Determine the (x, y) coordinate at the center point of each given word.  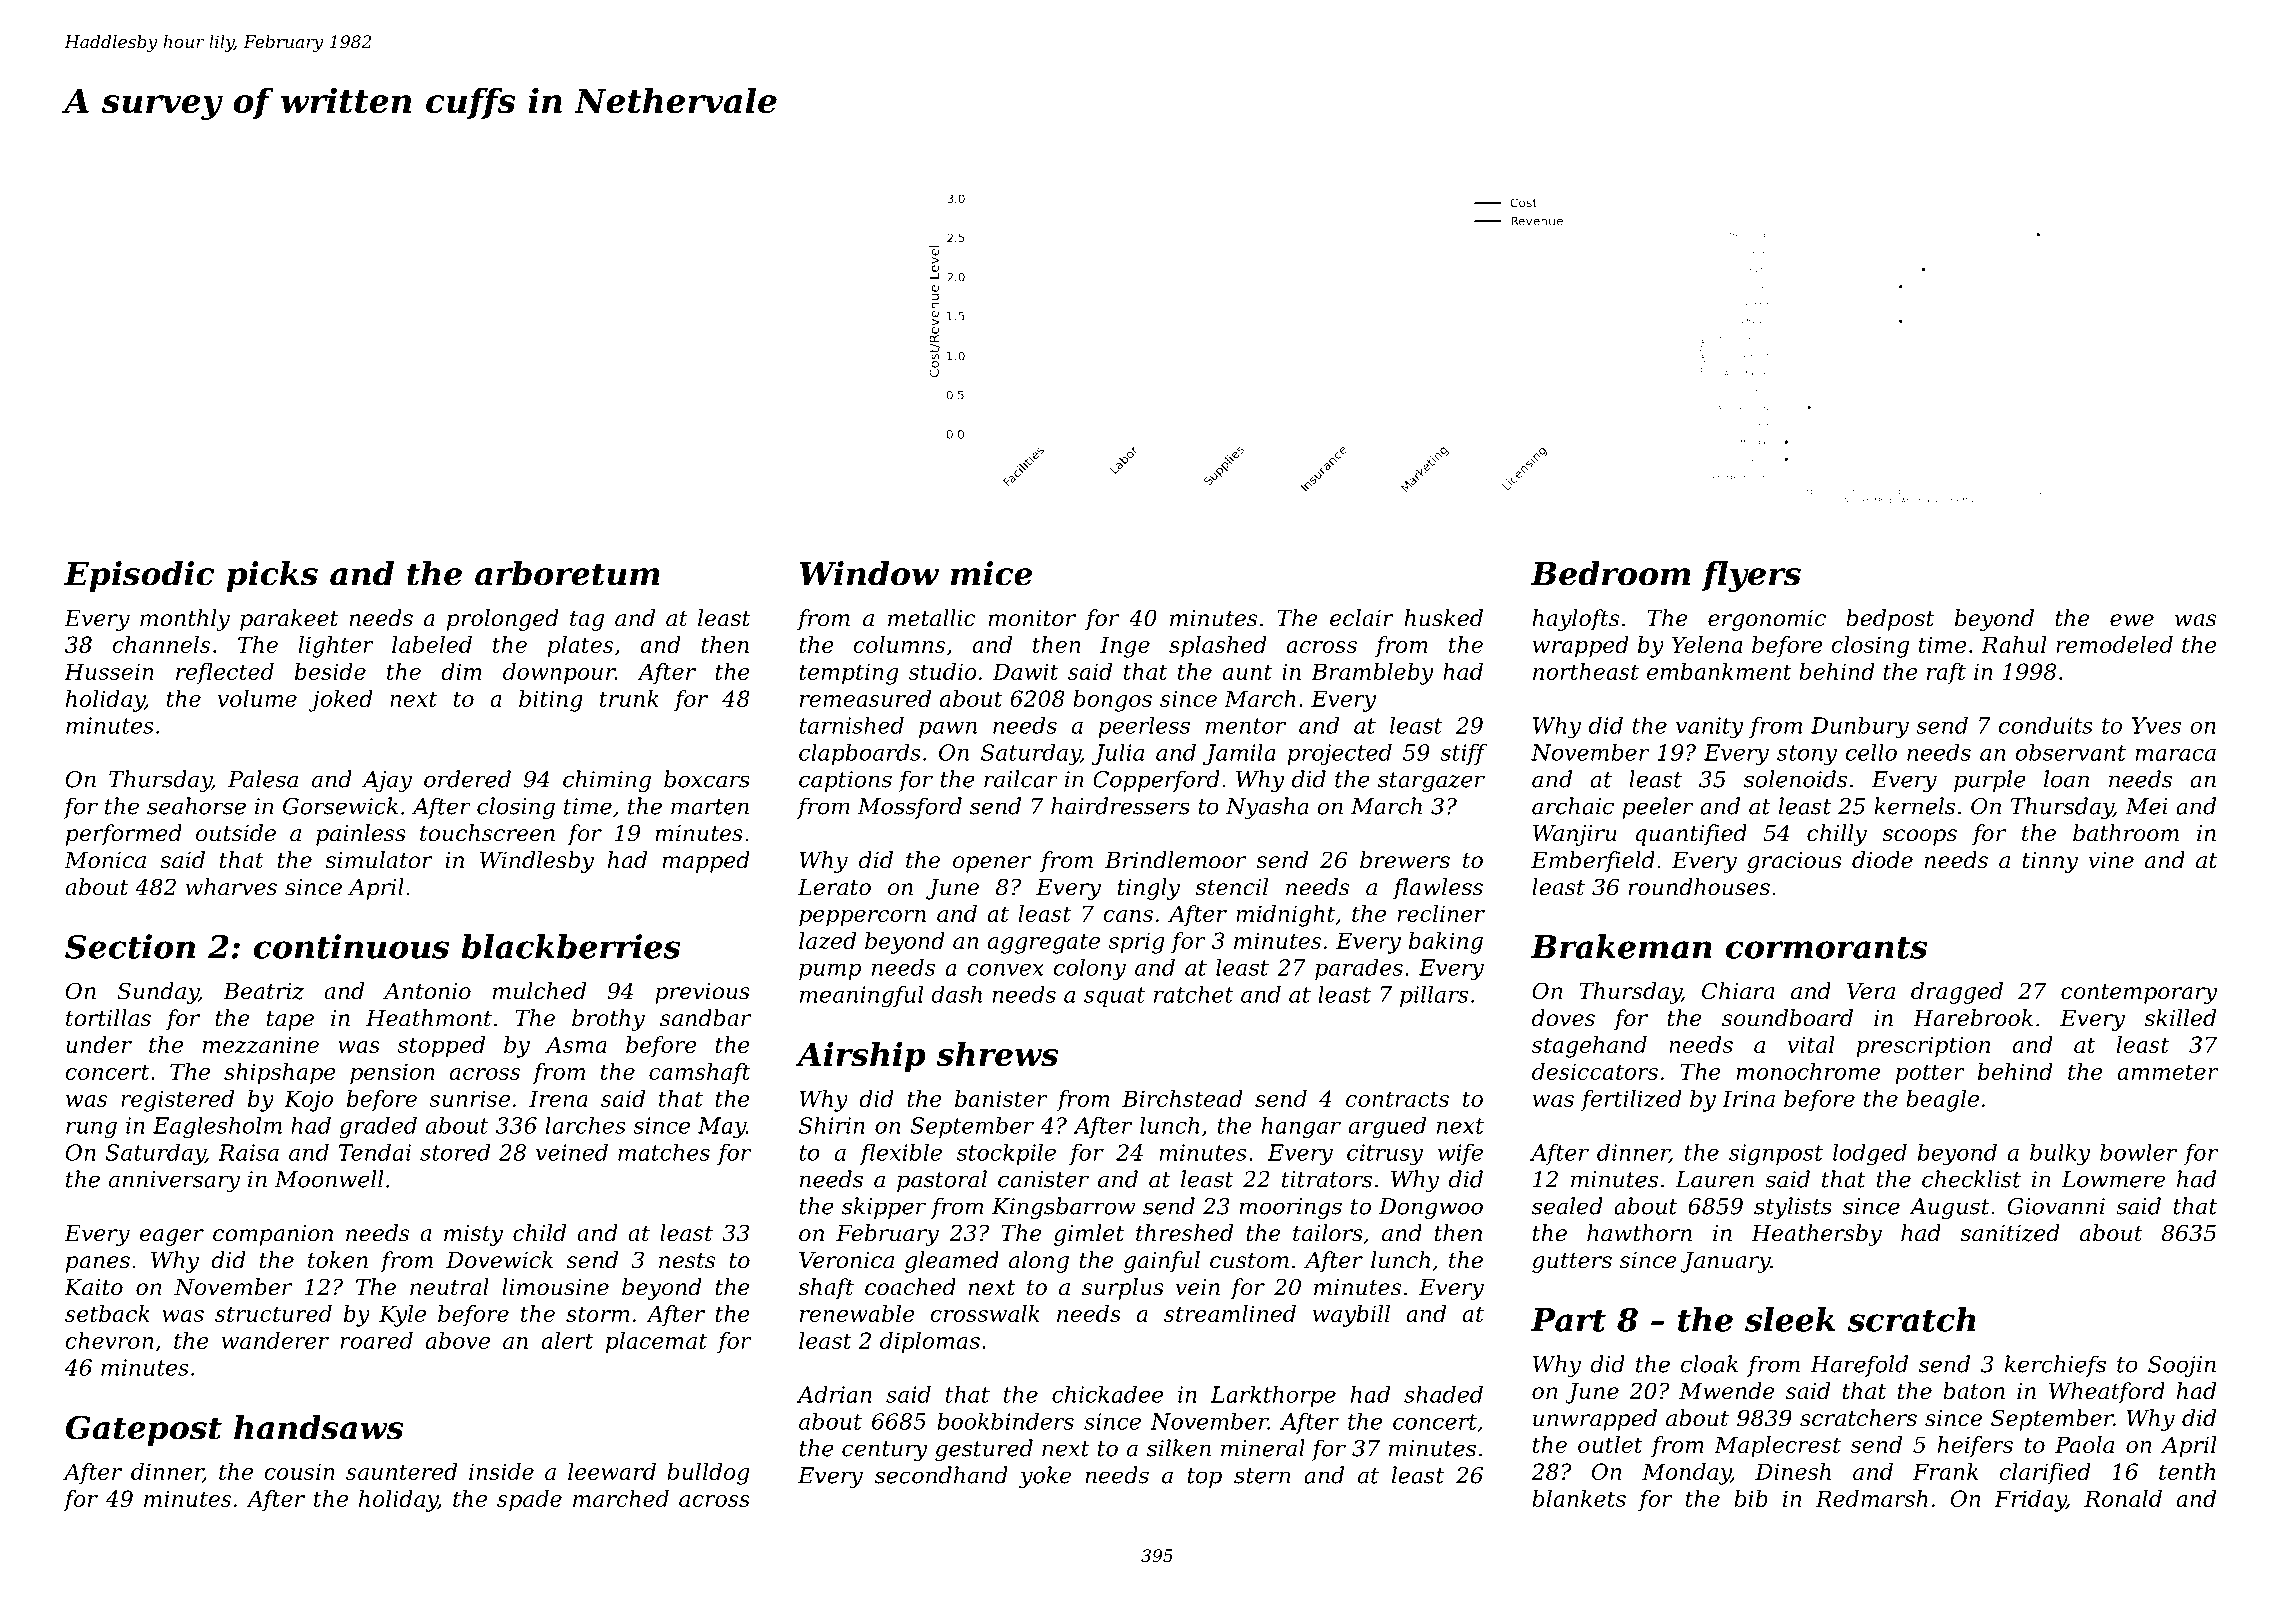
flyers (1751, 576)
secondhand (941, 1475)
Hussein (109, 671)
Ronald (2123, 1498)
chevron (109, 1340)
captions (845, 781)
